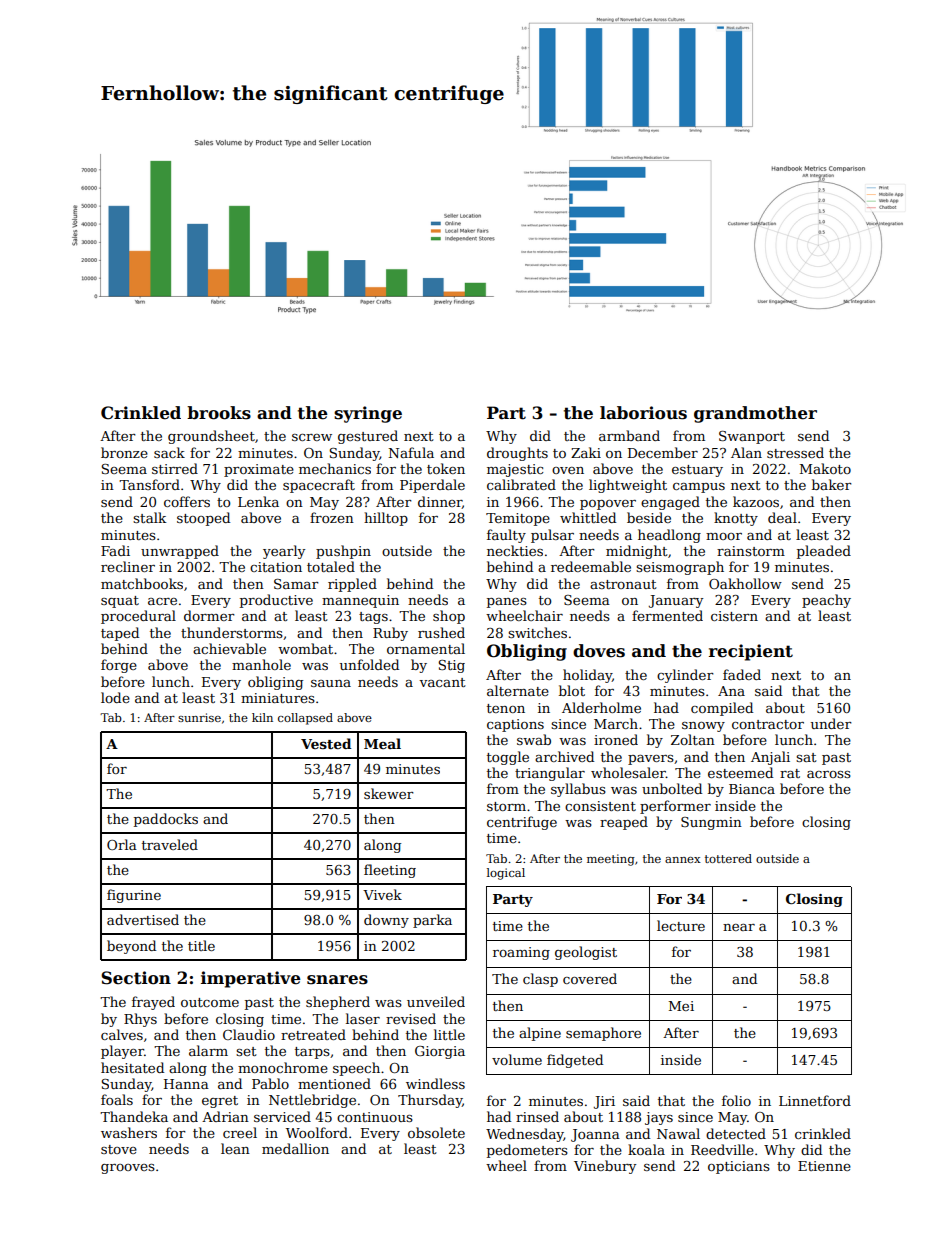 This screenshot has width=952, height=1233. What do you see at coordinates (441, 632) in the screenshot?
I see `rushed` at bounding box center [441, 632].
